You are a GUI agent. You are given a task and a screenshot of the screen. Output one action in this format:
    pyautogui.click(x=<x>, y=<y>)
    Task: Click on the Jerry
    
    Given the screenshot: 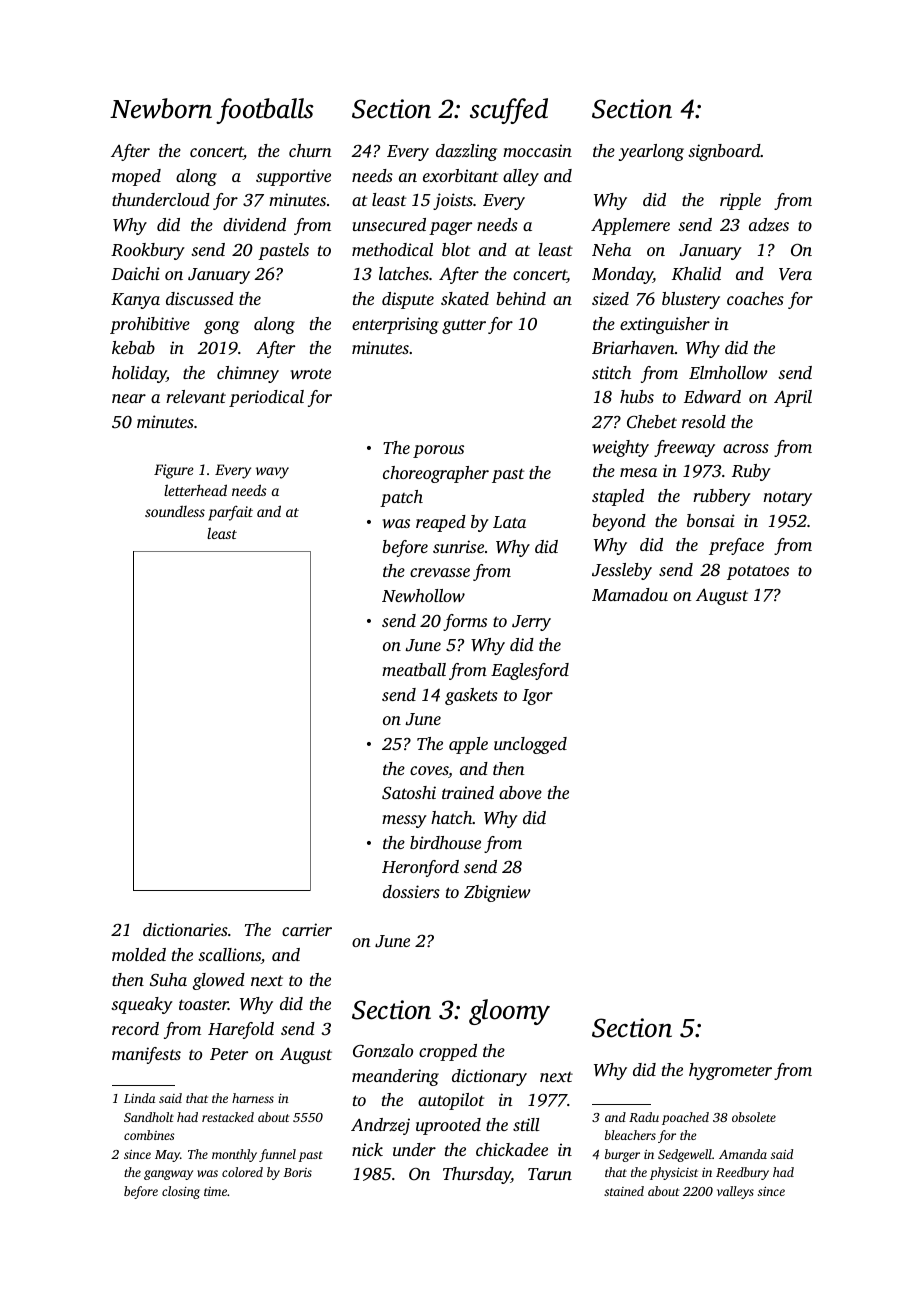 What is the action you would take?
    pyautogui.click(x=531, y=623)
